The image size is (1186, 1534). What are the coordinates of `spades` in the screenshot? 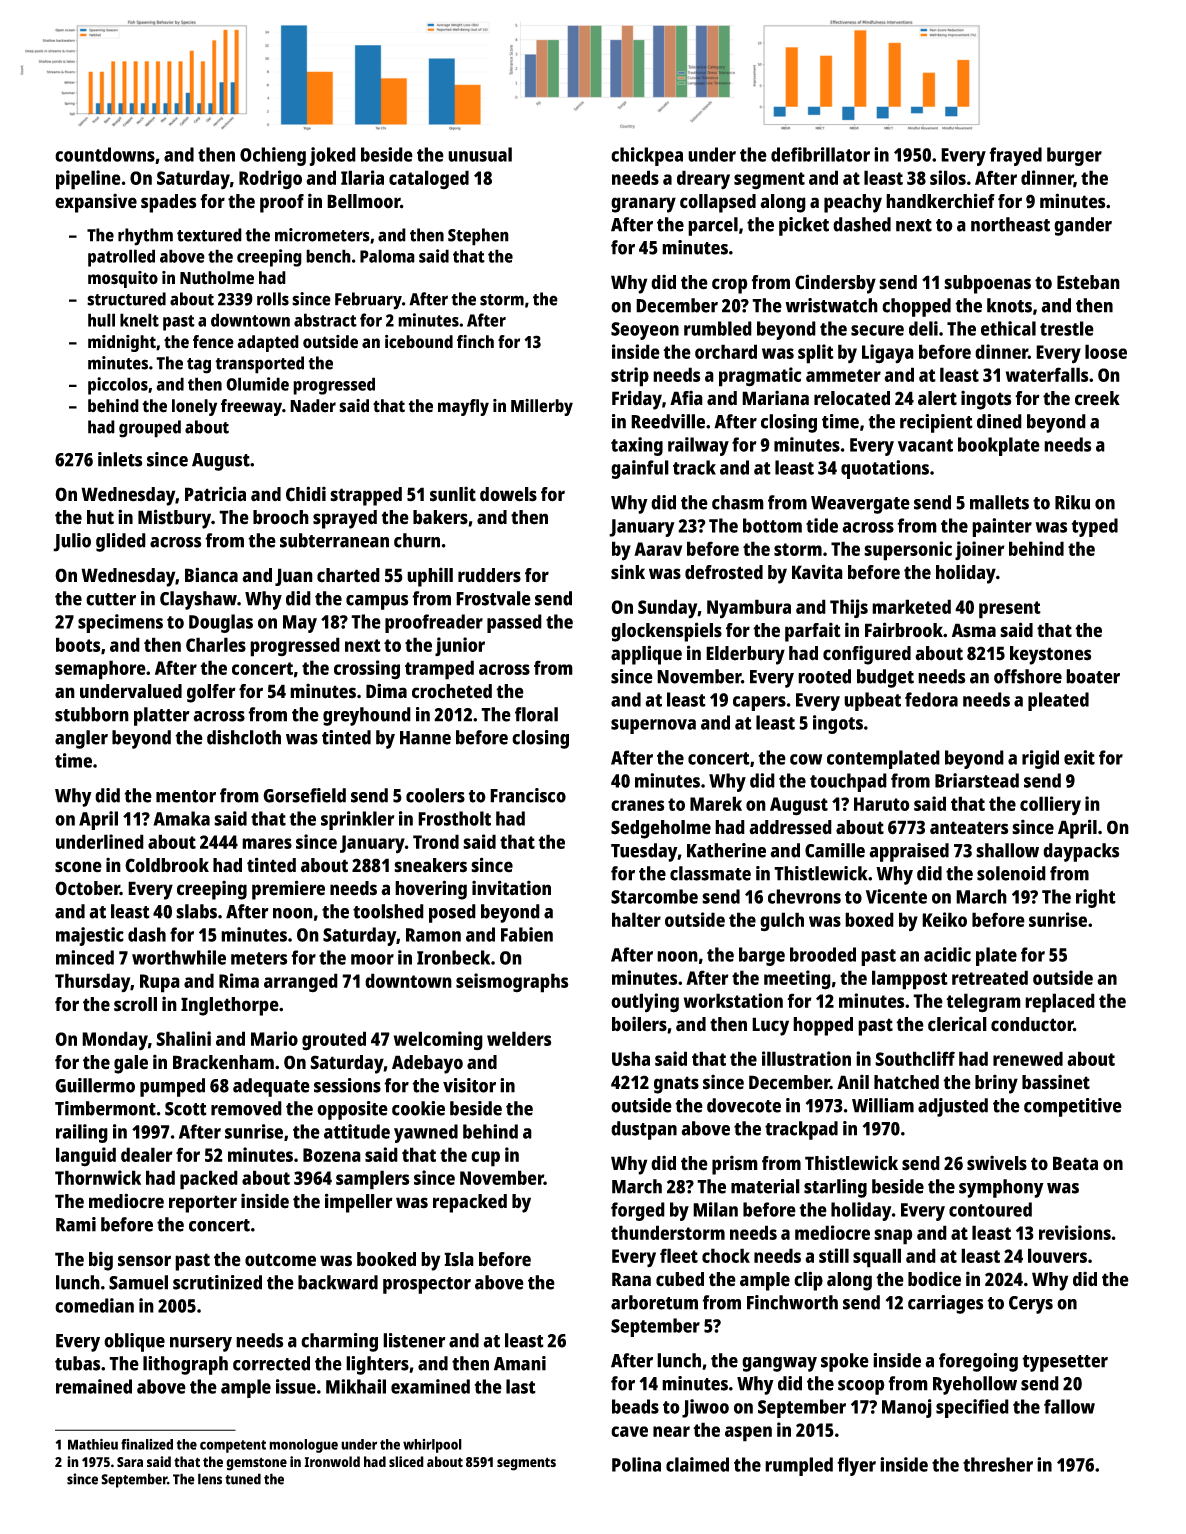 It's located at (168, 203).
